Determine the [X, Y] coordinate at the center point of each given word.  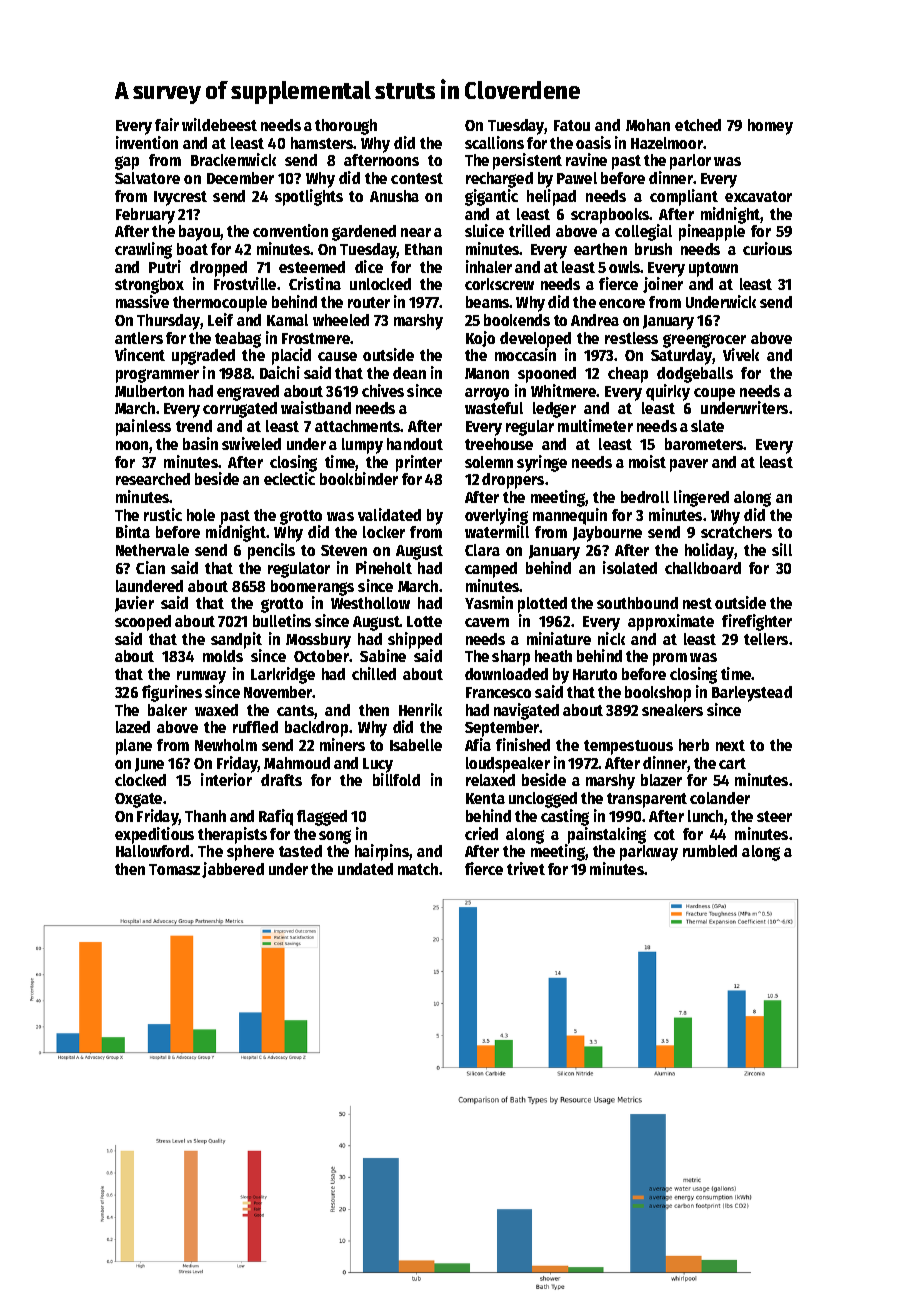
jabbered [233, 870]
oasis [593, 142]
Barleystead [752, 694]
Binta [133, 531]
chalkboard [703, 568]
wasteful [494, 408]
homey [770, 127]
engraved [248, 393]
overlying [496, 516]
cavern [487, 622]
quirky [668, 392]
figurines [172, 693]
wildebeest [219, 124]
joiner [663, 285]
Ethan [423, 249]
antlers [139, 338]
